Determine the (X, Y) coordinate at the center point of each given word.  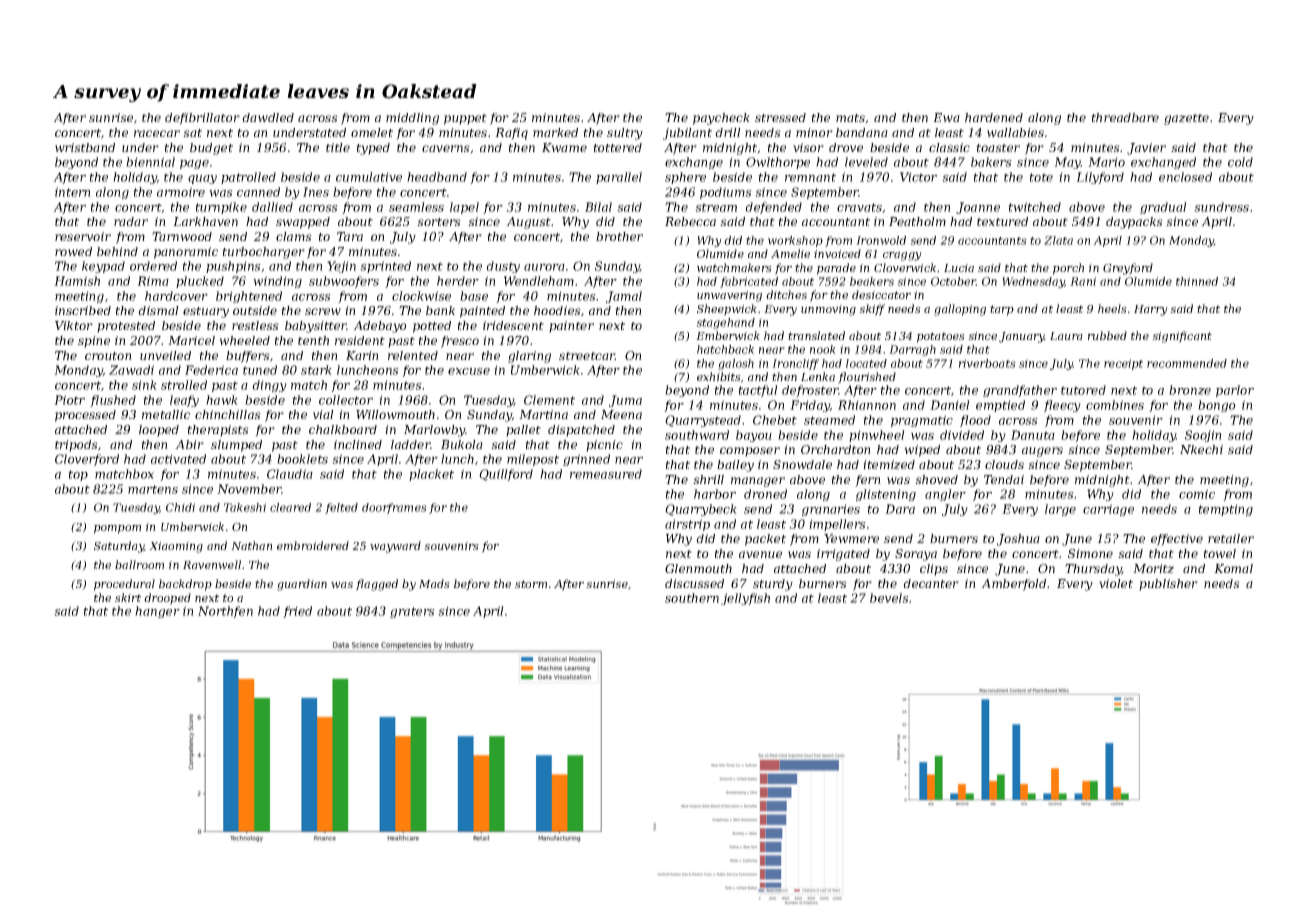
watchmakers (734, 267)
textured (1002, 221)
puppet (465, 119)
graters (412, 612)
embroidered (313, 545)
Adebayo (380, 327)
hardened (994, 117)
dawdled (268, 117)
